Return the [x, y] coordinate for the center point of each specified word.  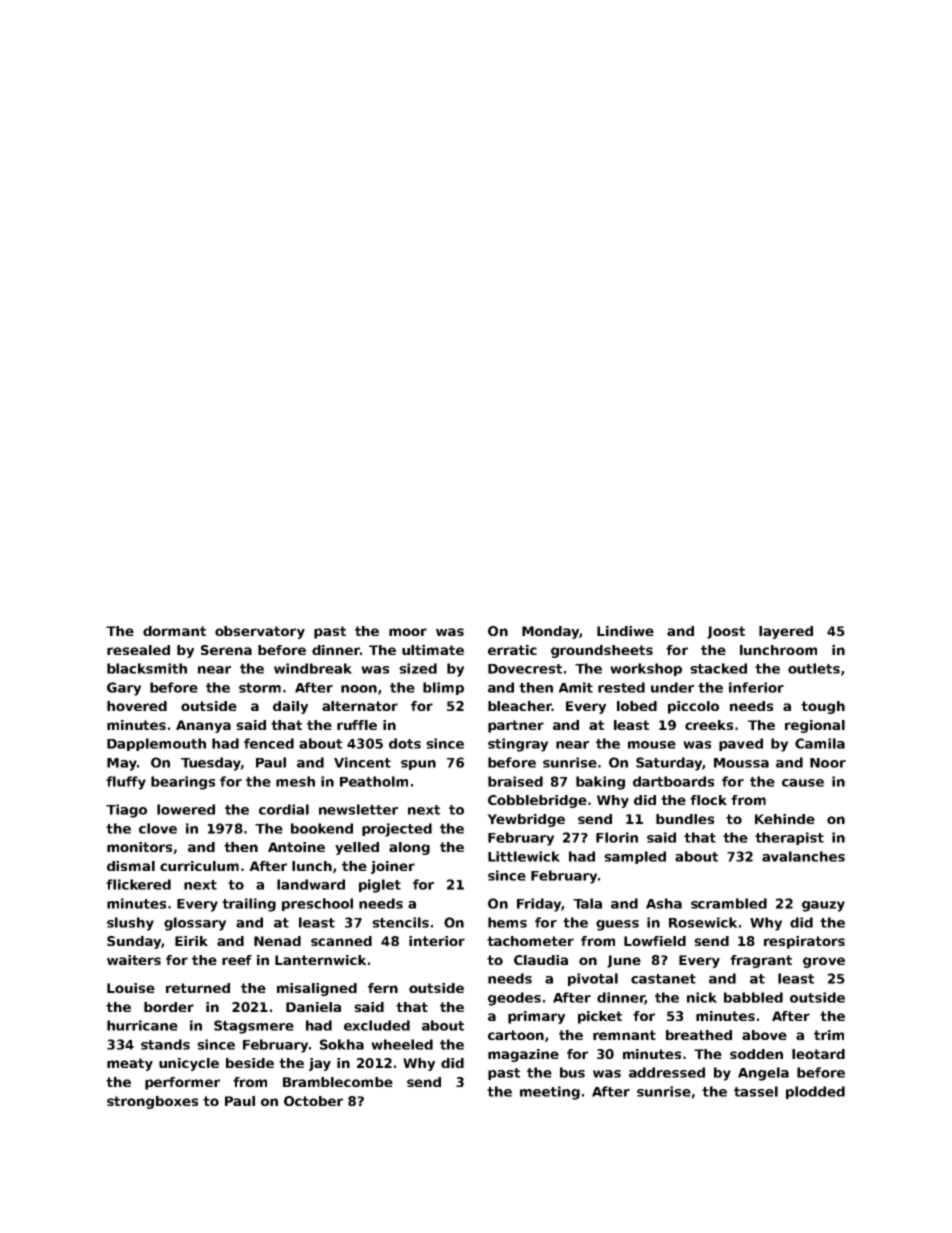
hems [507, 922]
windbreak [313, 668]
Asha [664, 903]
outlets [814, 668]
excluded [377, 1025]
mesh [295, 781]
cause [803, 783]
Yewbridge [526, 820]
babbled [753, 997]
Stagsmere [254, 1027]
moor [408, 632]
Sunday [134, 942]
